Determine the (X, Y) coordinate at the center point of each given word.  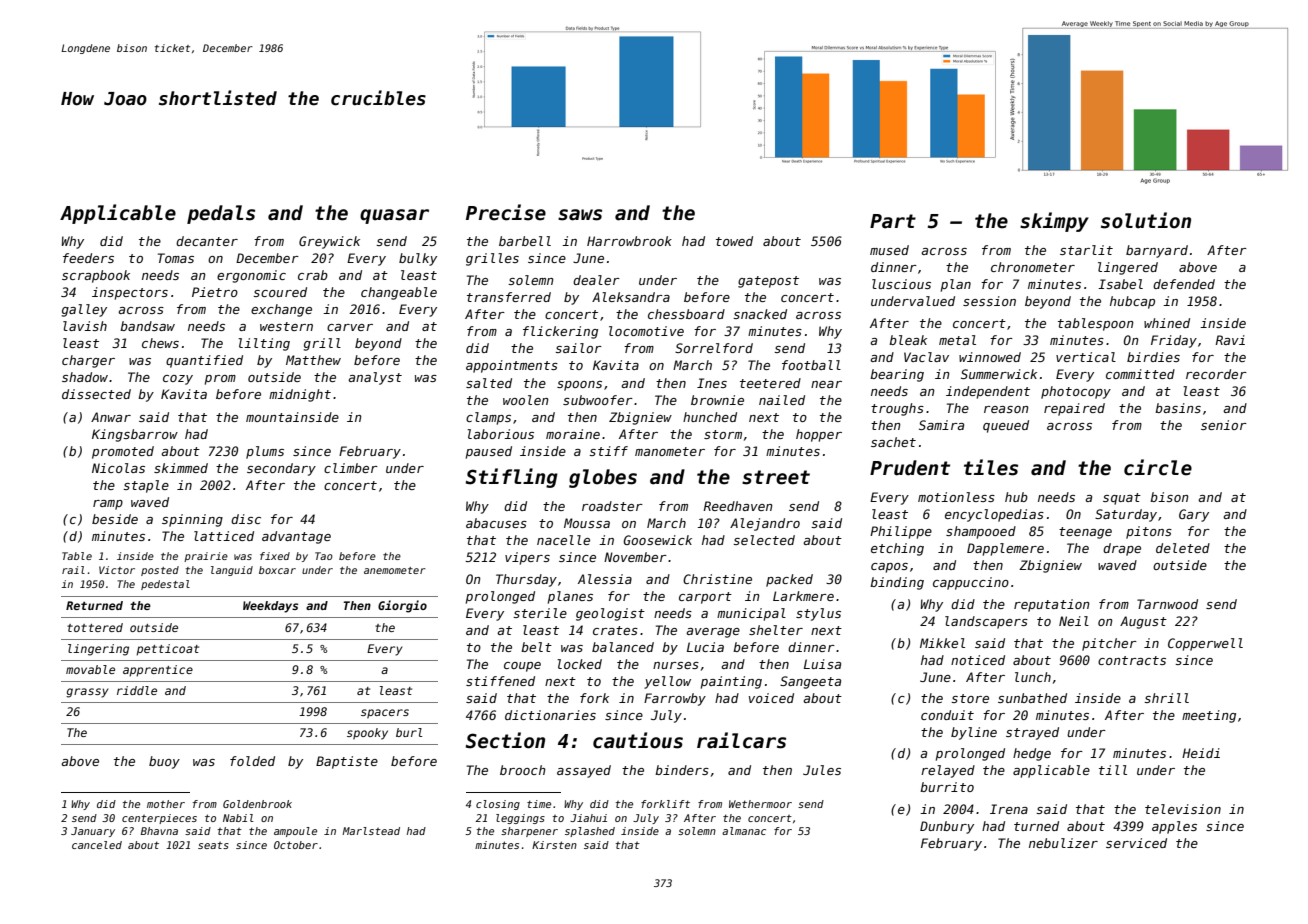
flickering (560, 332)
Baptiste (347, 762)
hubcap (1132, 302)
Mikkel (942, 643)
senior (1224, 425)
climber (351, 468)
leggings (520, 819)
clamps (488, 418)
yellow (667, 682)
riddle (137, 690)
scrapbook (96, 276)
